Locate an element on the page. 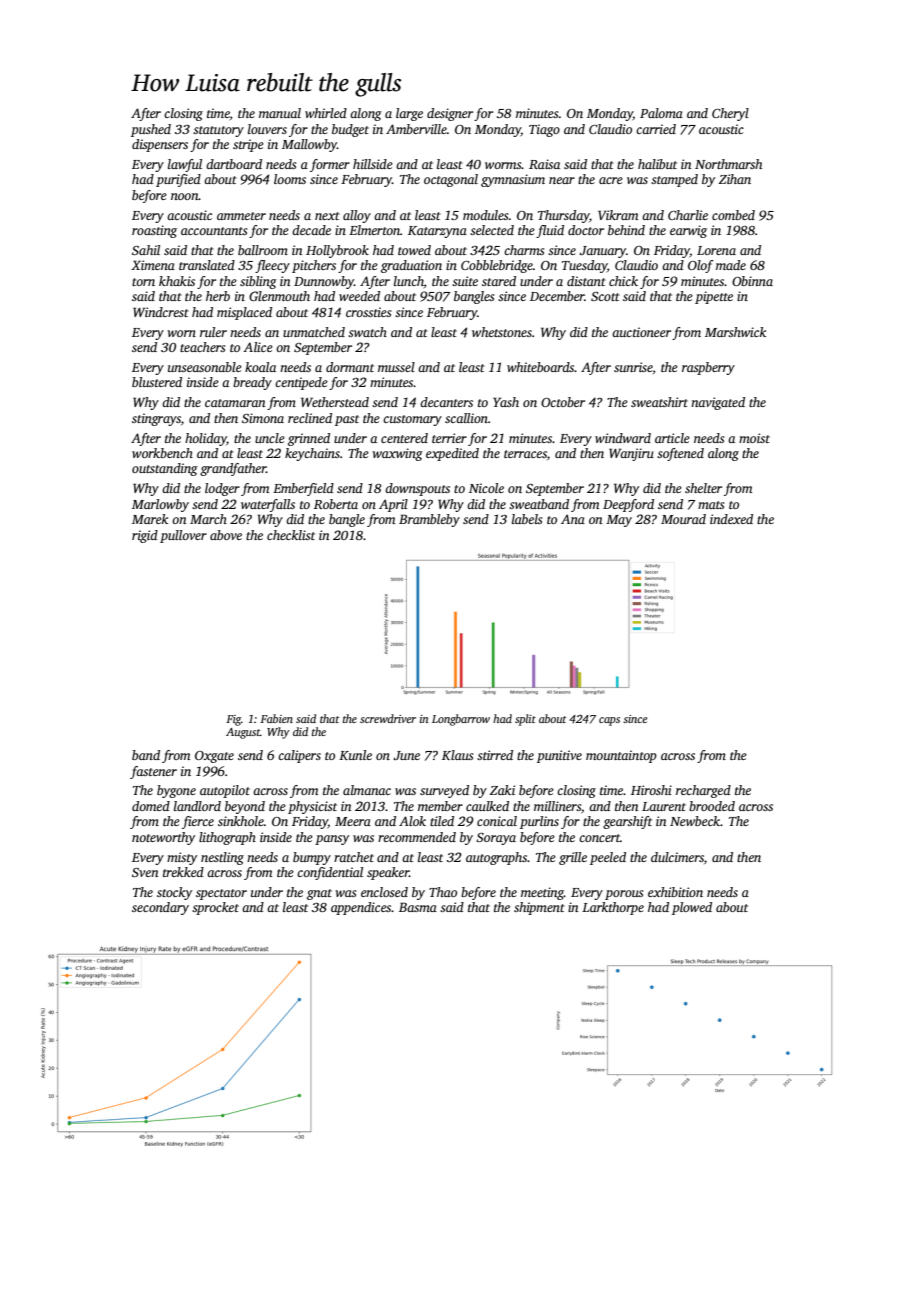  expedited is located at coordinates (452, 454).
